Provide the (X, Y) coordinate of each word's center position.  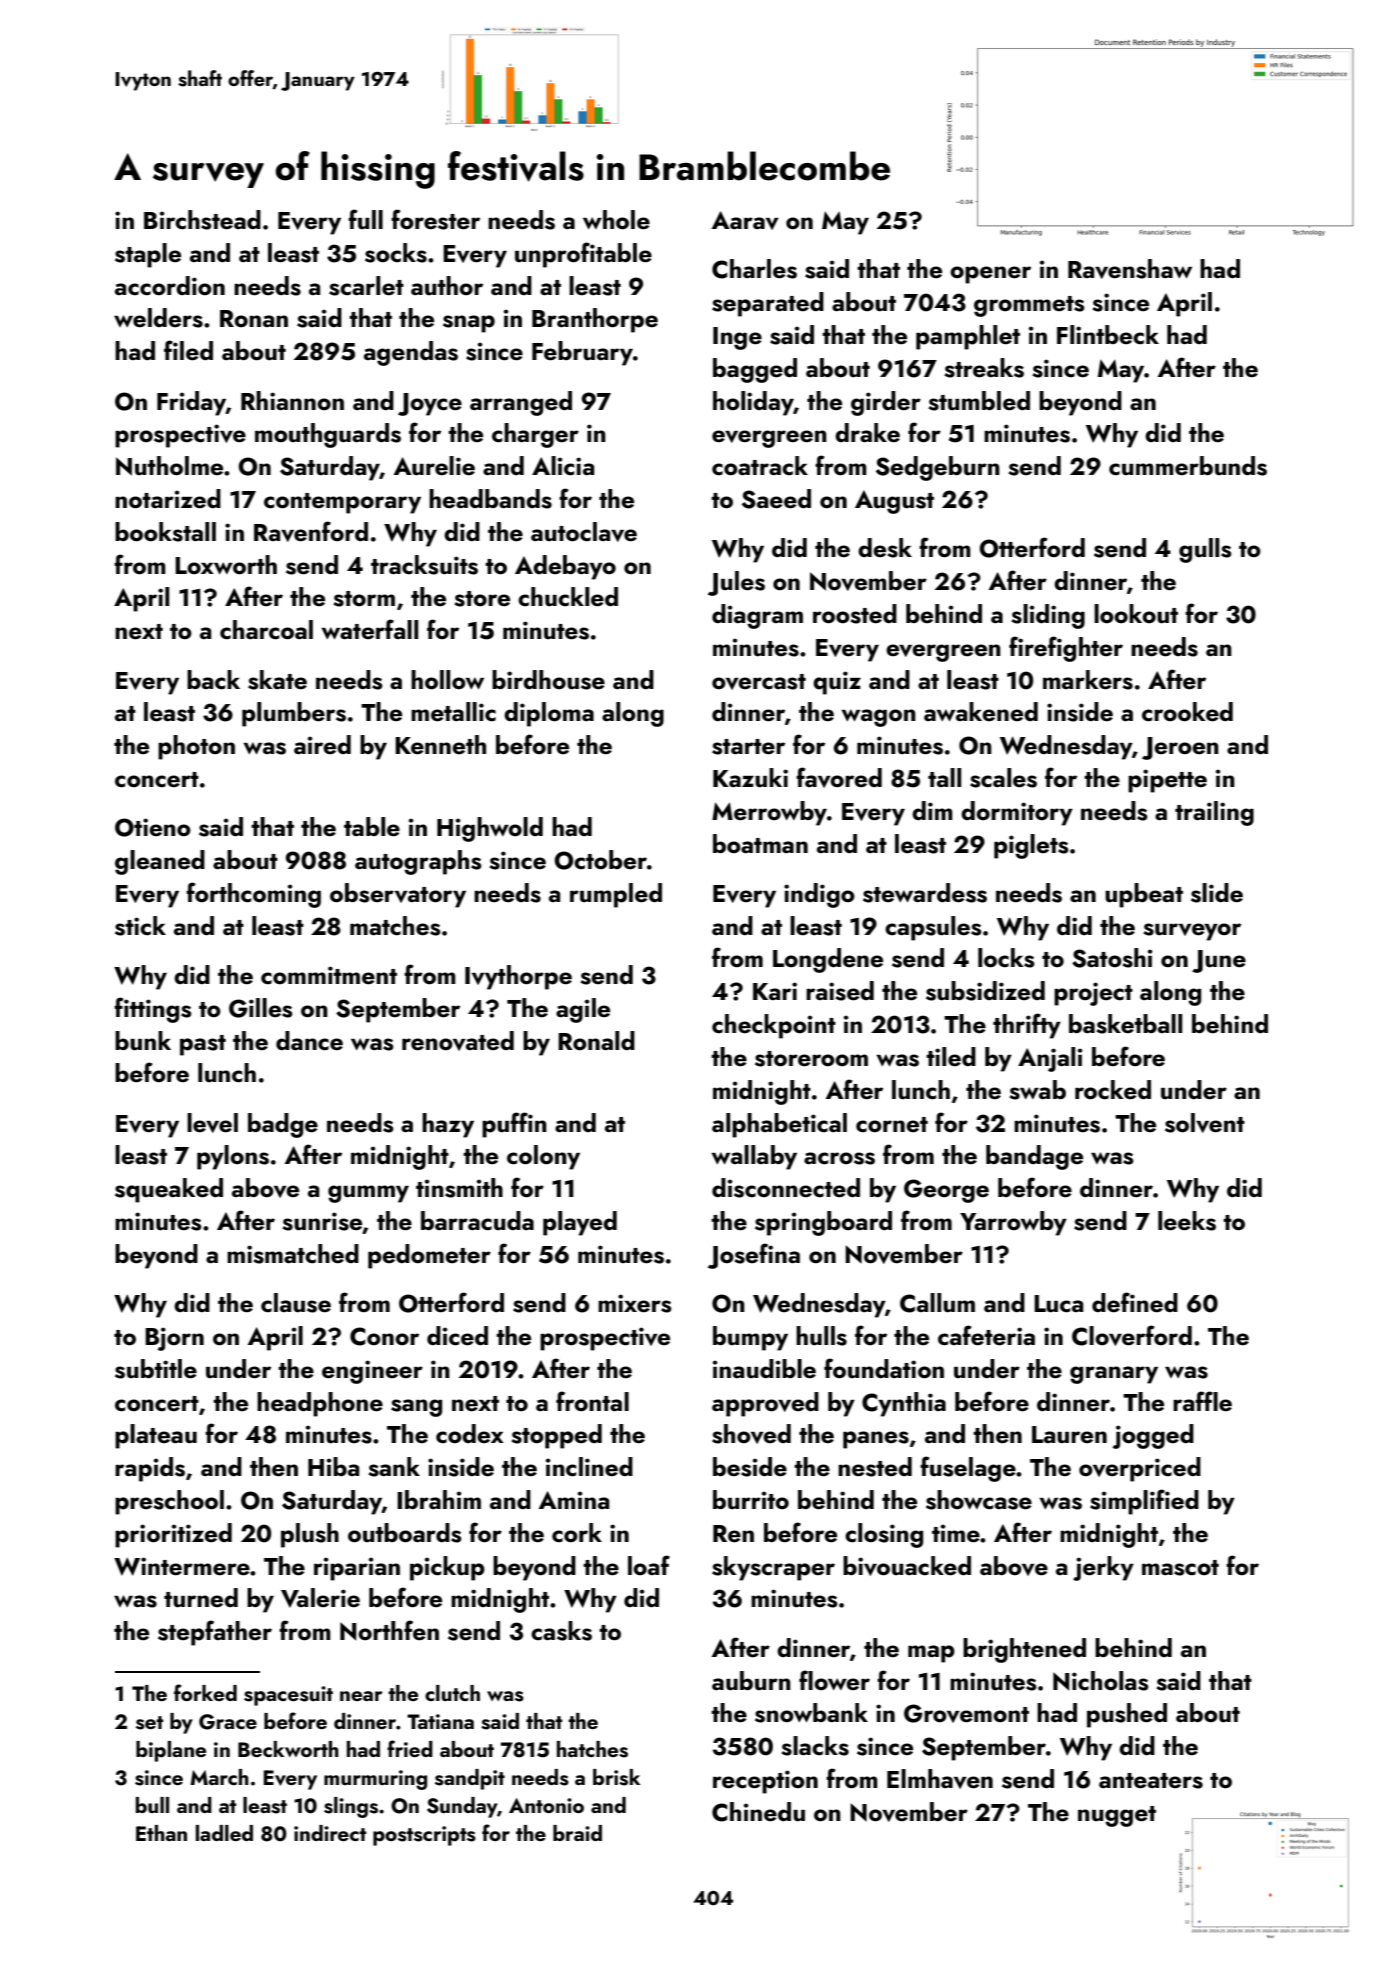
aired (322, 745)
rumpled (616, 895)
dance (309, 1041)
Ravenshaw (1130, 269)
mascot (1180, 1568)
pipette (1167, 781)
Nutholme (169, 466)
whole (616, 220)
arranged (521, 403)
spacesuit (288, 1696)
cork (577, 1533)
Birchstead (202, 220)
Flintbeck (1108, 335)
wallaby (754, 1157)
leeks (1187, 1221)
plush (310, 1535)
